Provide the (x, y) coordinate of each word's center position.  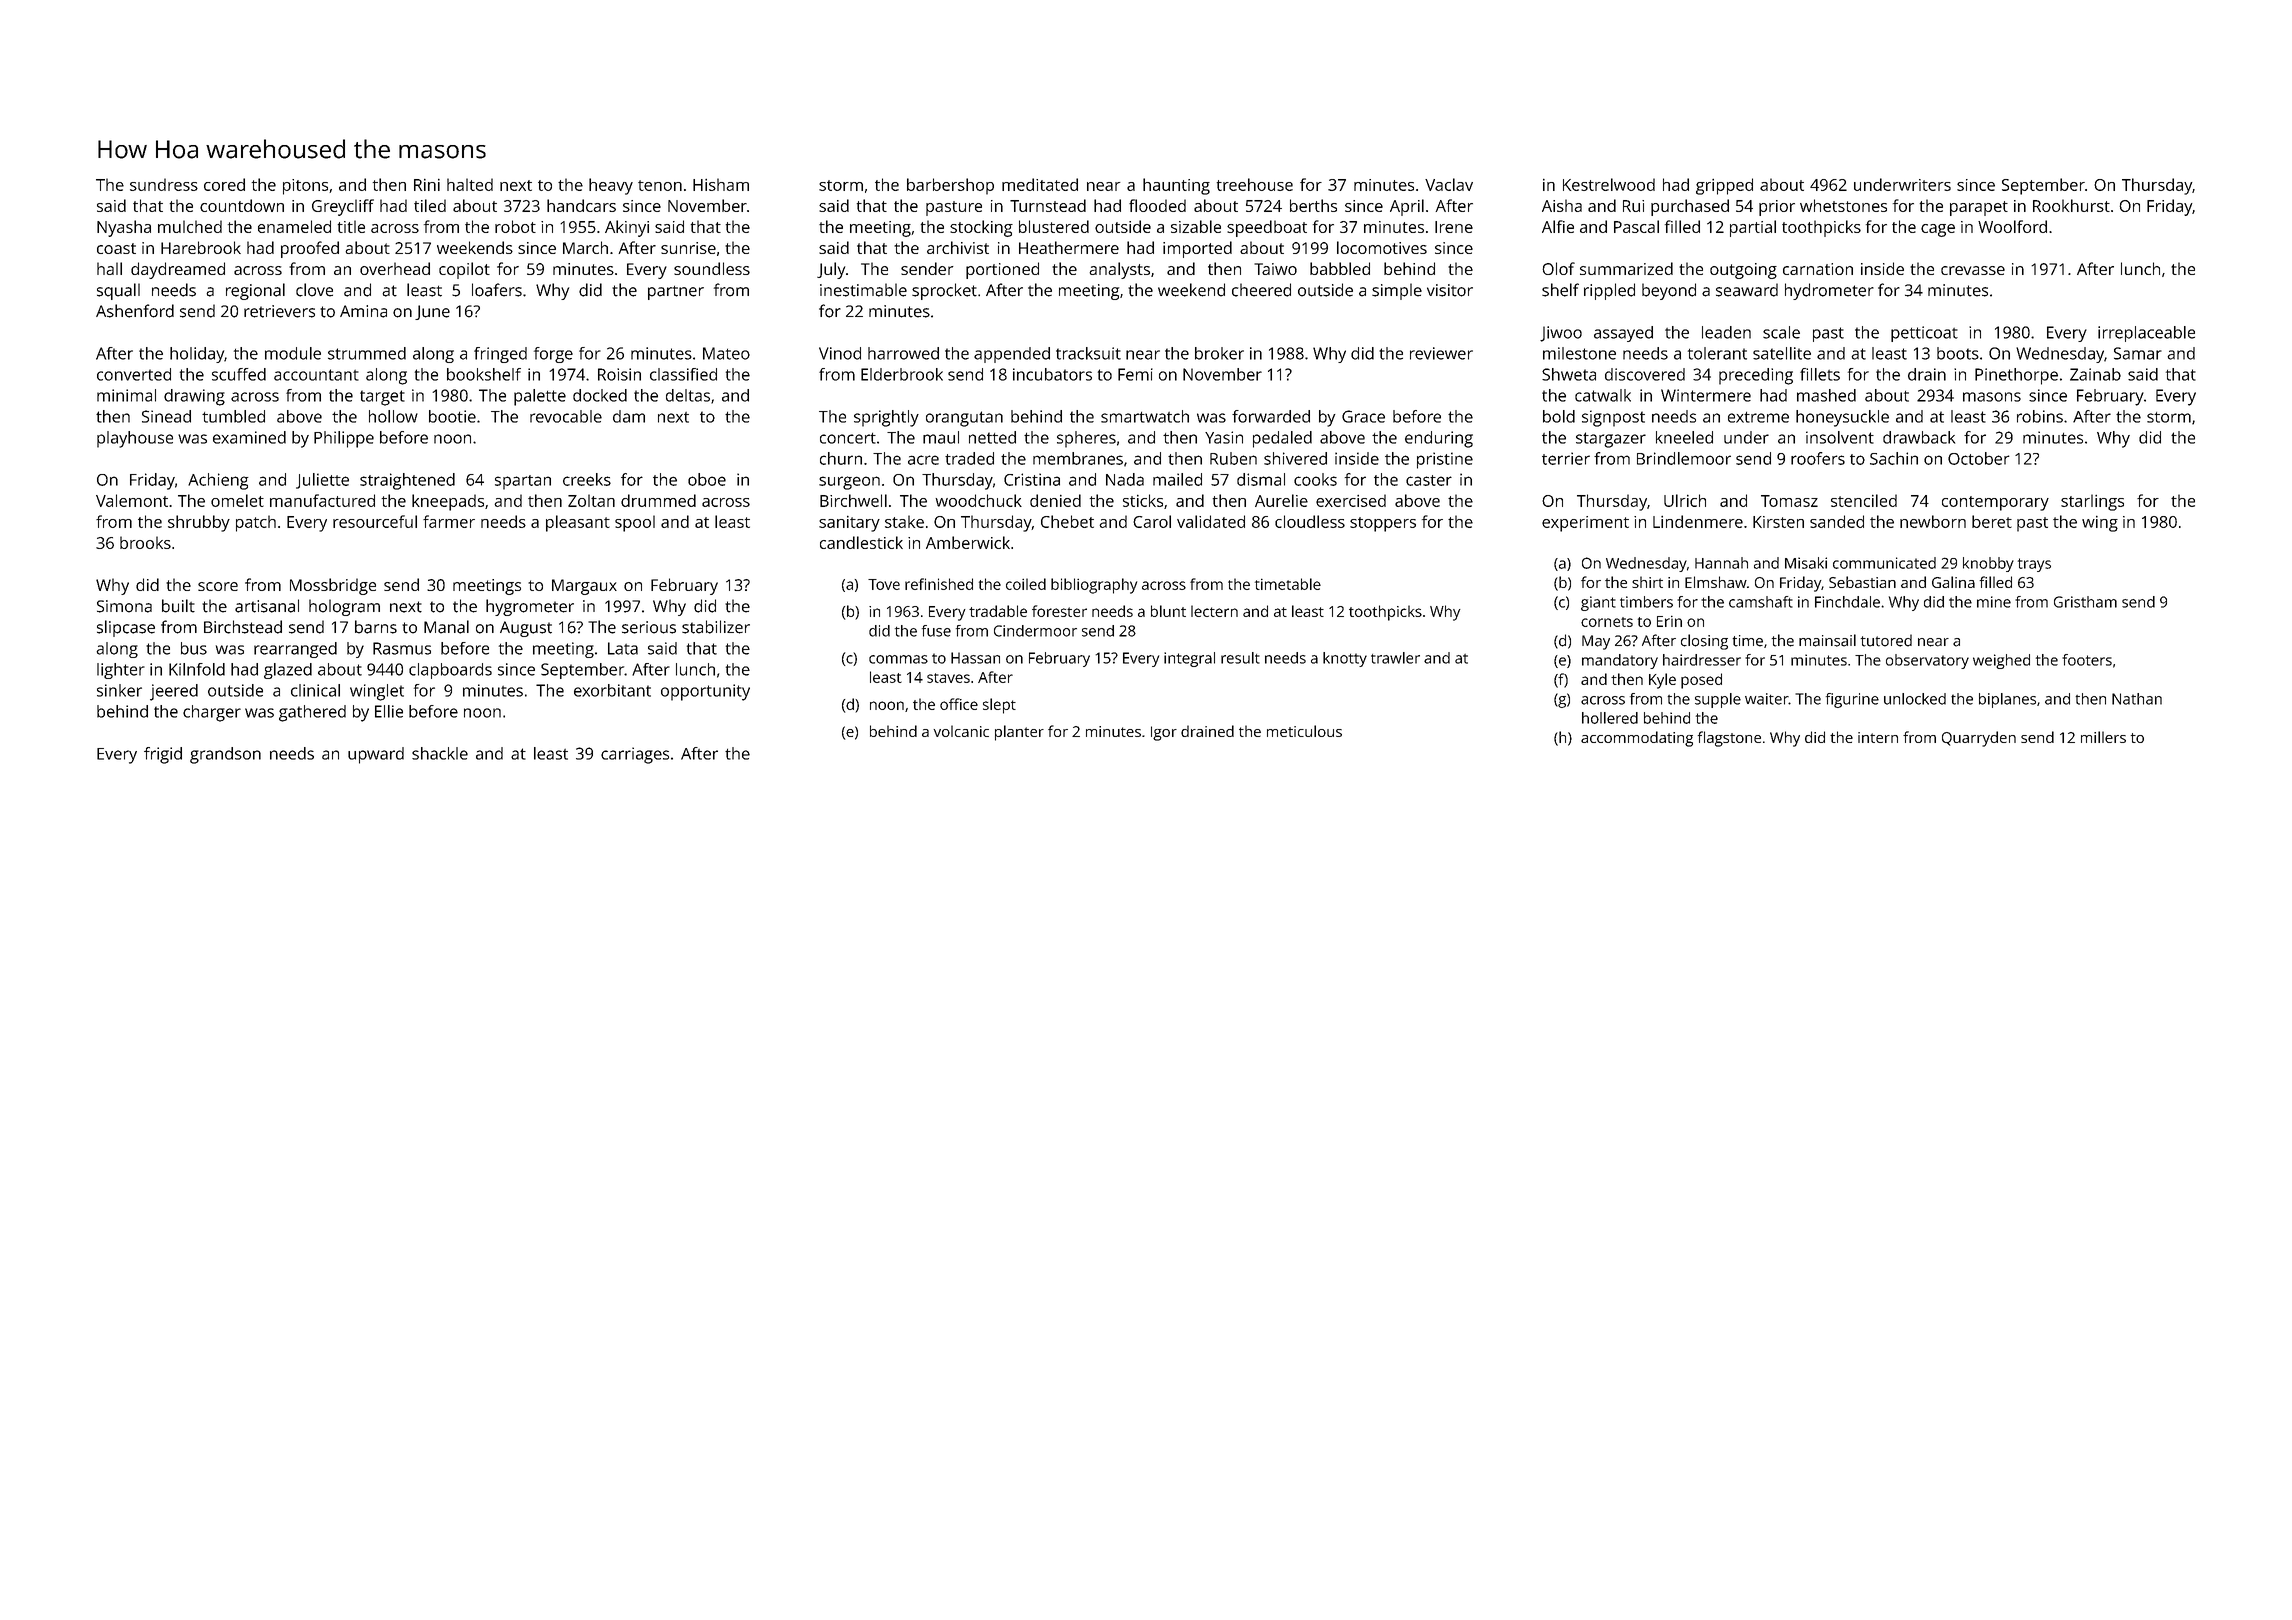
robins (2040, 416)
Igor (1164, 733)
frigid (163, 755)
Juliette (322, 481)
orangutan (964, 419)
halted (470, 184)
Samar (2138, 353)
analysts (1119, 270)
